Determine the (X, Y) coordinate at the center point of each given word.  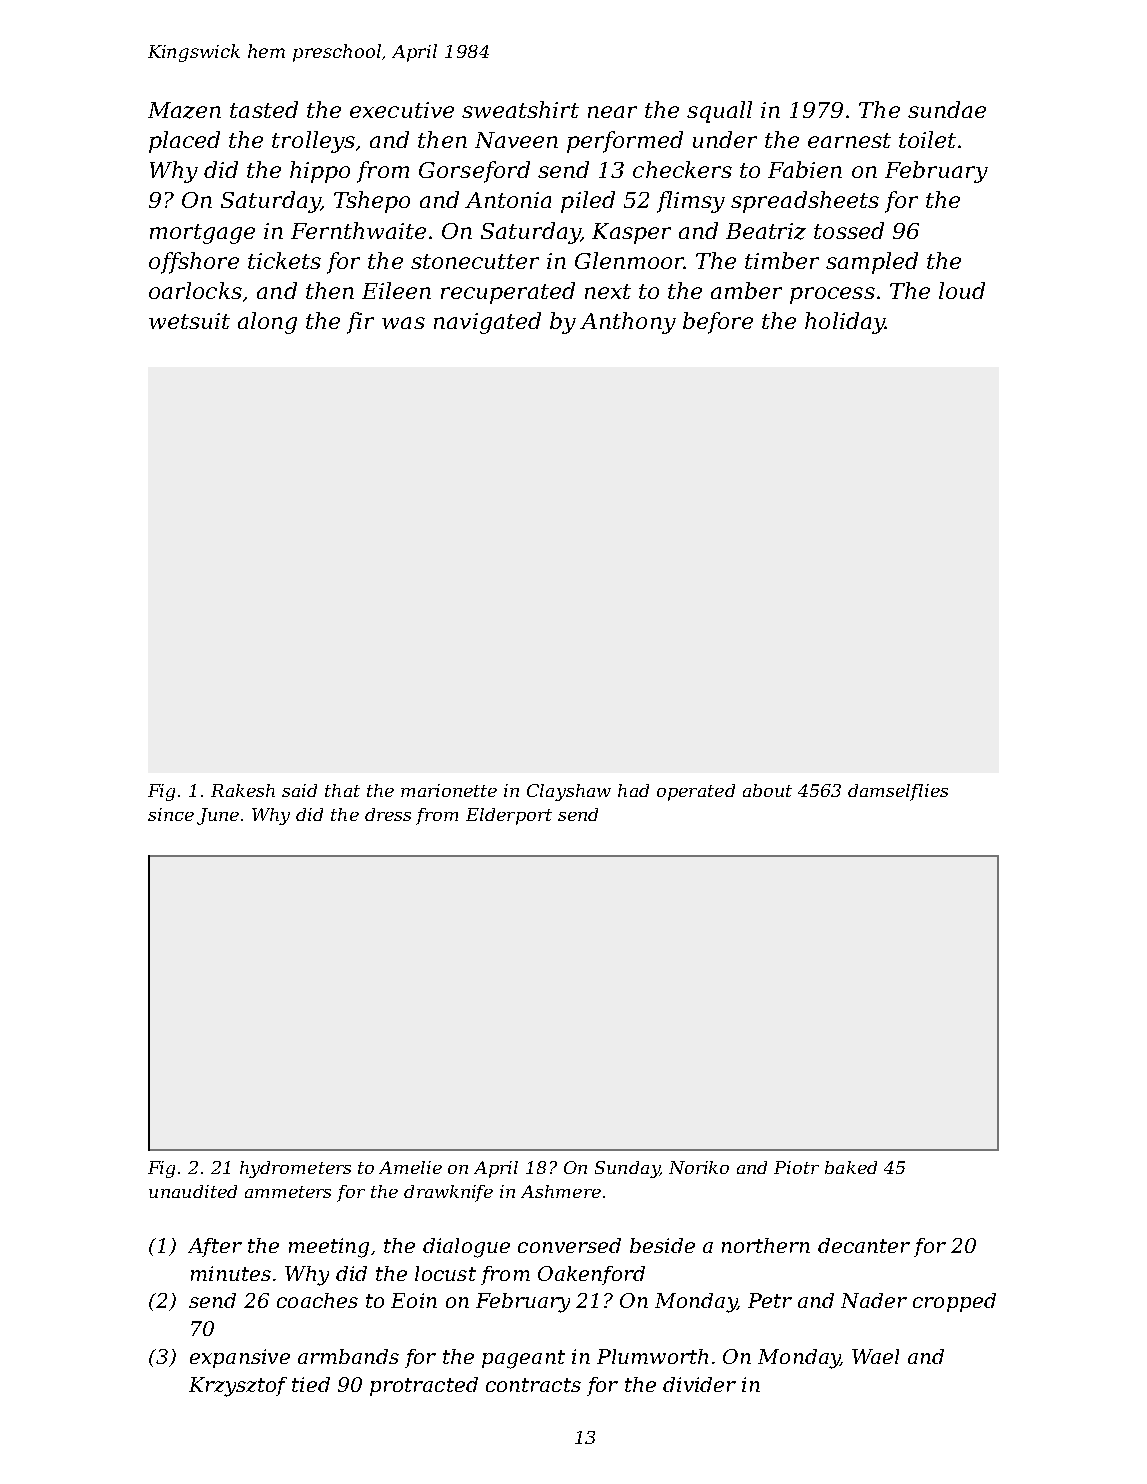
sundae (947, 109)
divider (699, 1384)
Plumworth (652, 1356)
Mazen (184, 110)
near (612, 112)
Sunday (627, 1169)
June (218, 816)
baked (851, 1167)
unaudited (193, 1191)
